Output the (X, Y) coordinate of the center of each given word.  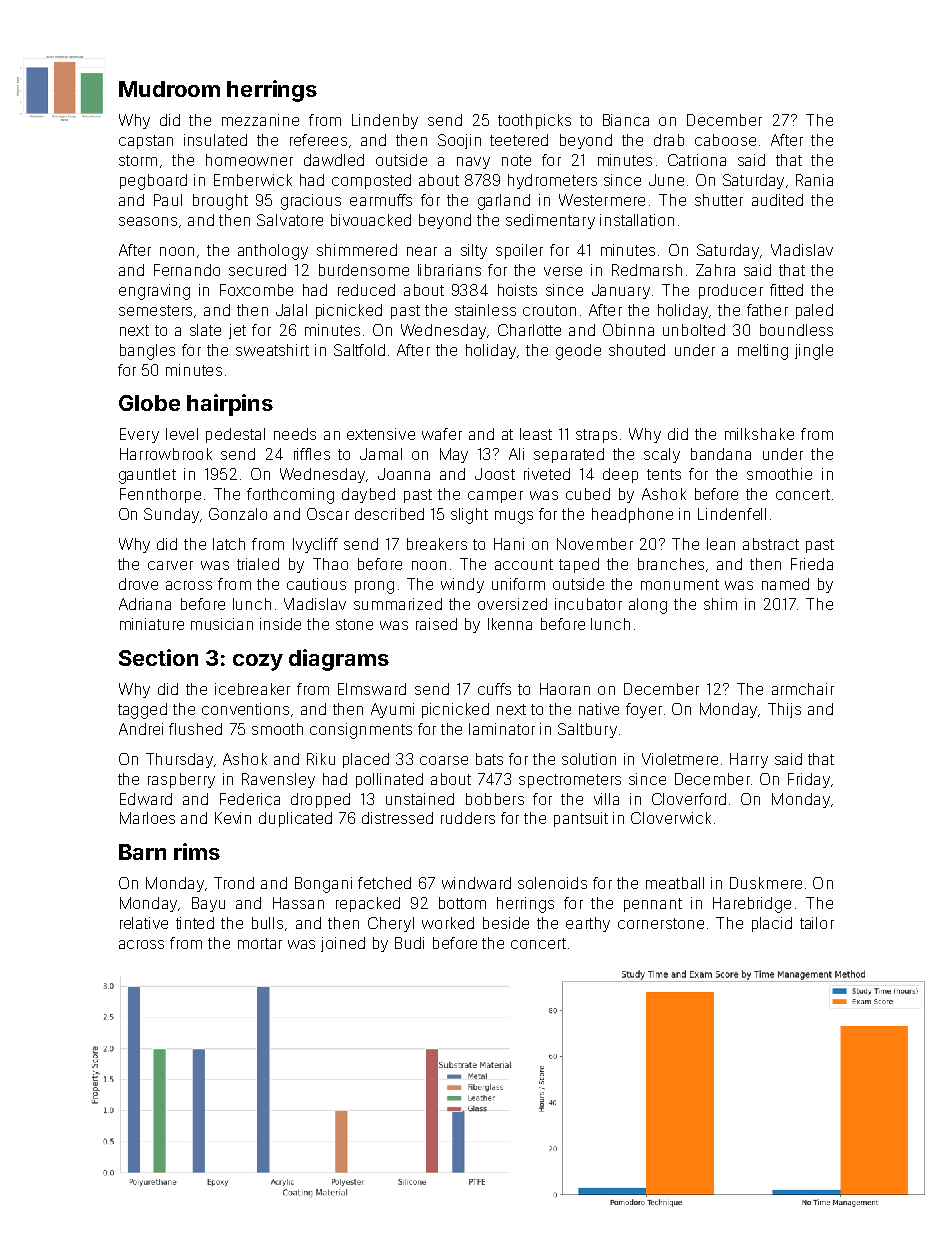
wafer (442, 434)
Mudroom (169, 89)
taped (579, 565)
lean (721, 544)
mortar (260, 943)
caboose (725, 140)
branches (671, 564)
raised (436, 624)
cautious (316, 584)
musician (222, 624)
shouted (637, 350)
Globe (149, 403)
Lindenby (385, 121)
